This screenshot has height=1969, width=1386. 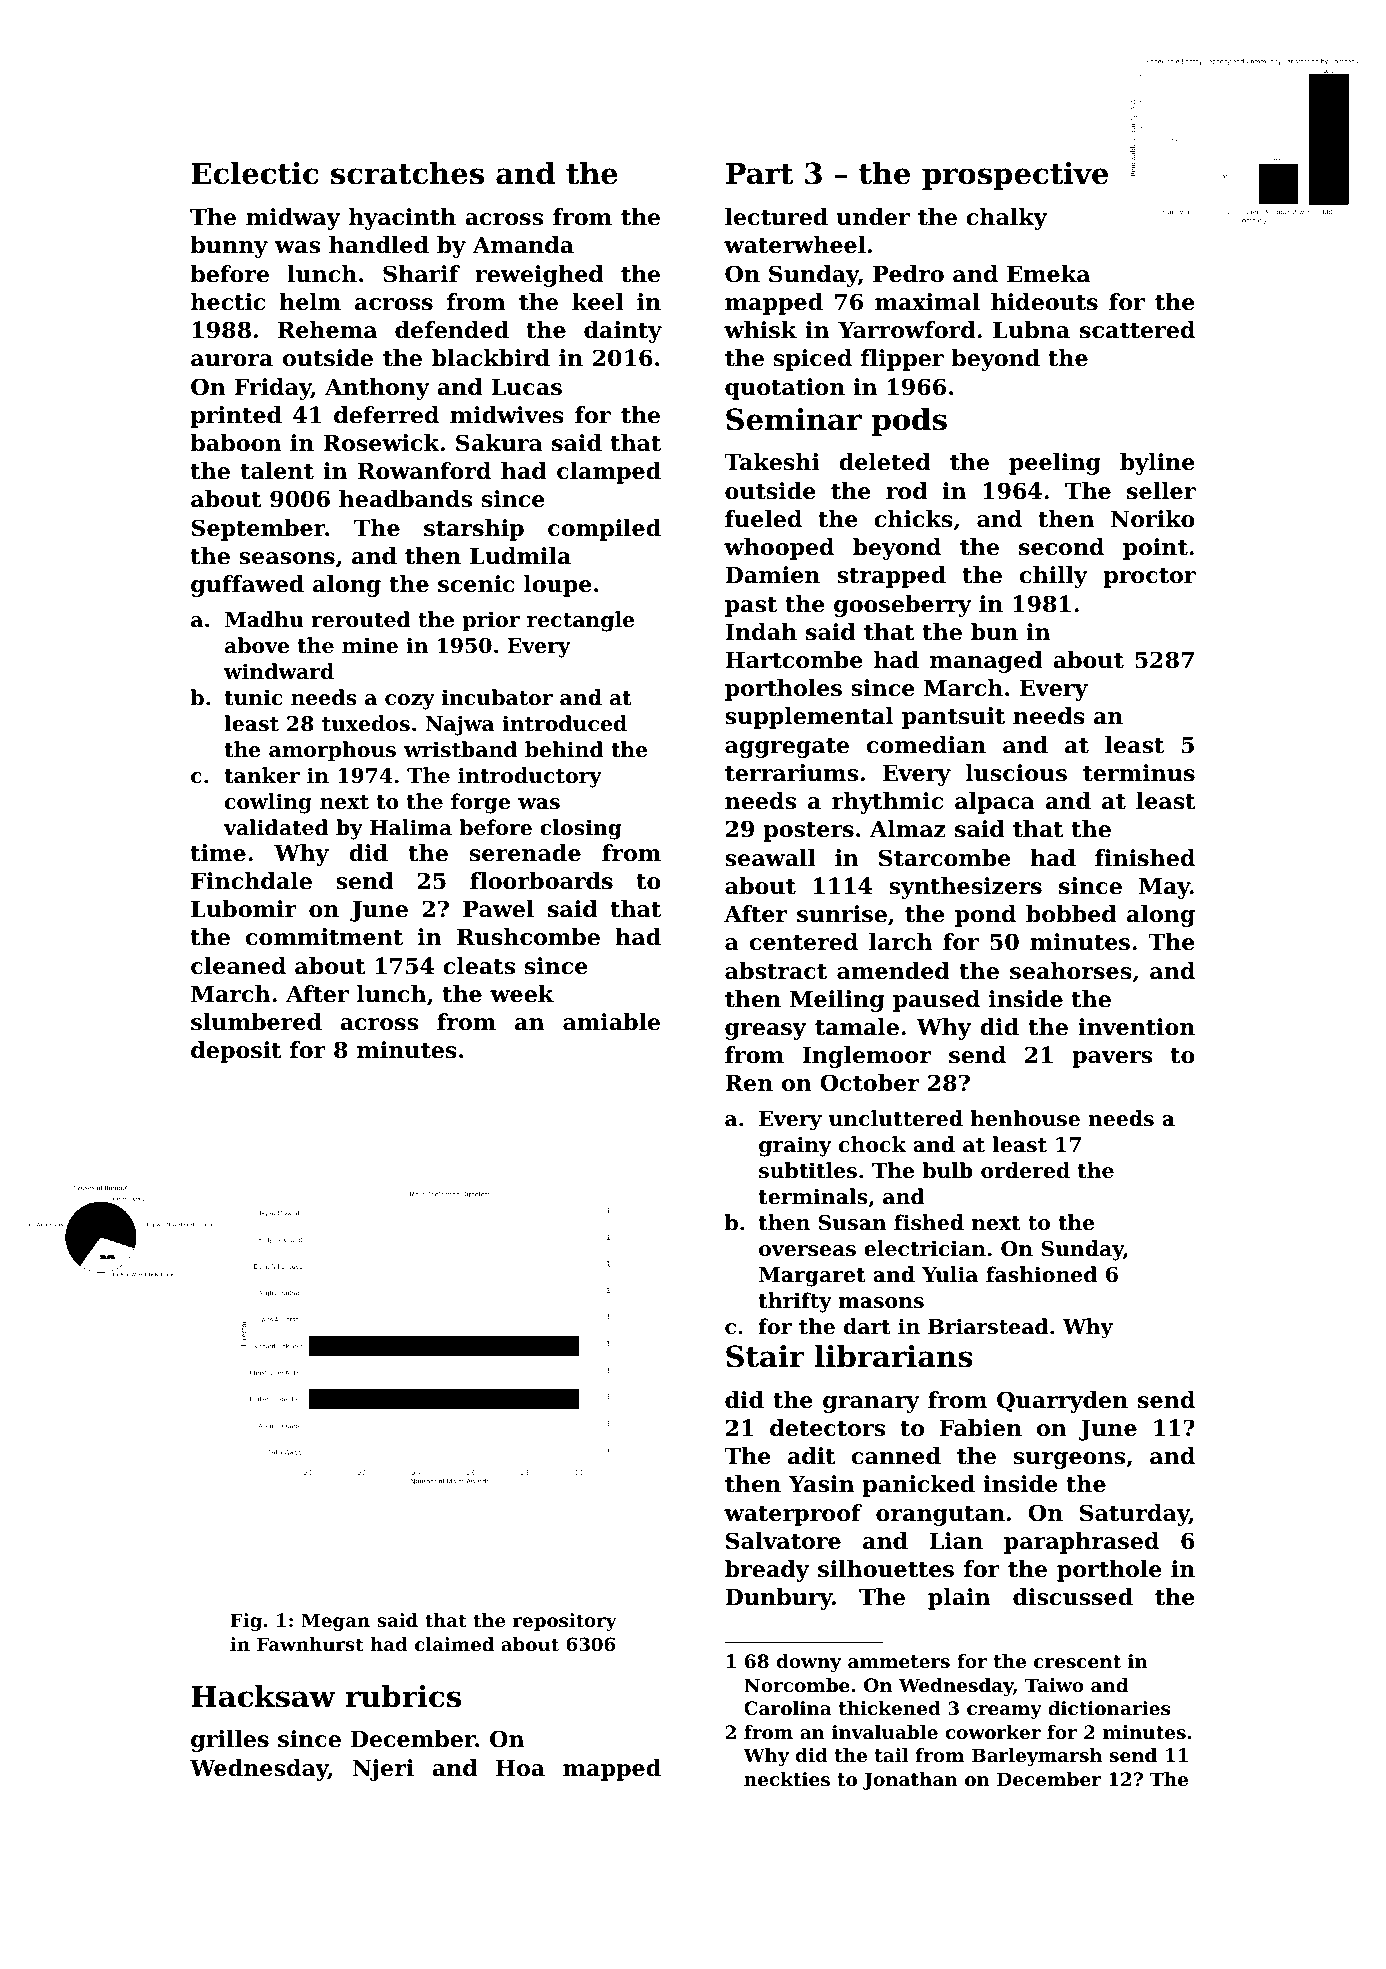 What do you see at coordinates (236, 1052) in the screenshot?
I see `deposit` at bounding box center [236, 1052].
